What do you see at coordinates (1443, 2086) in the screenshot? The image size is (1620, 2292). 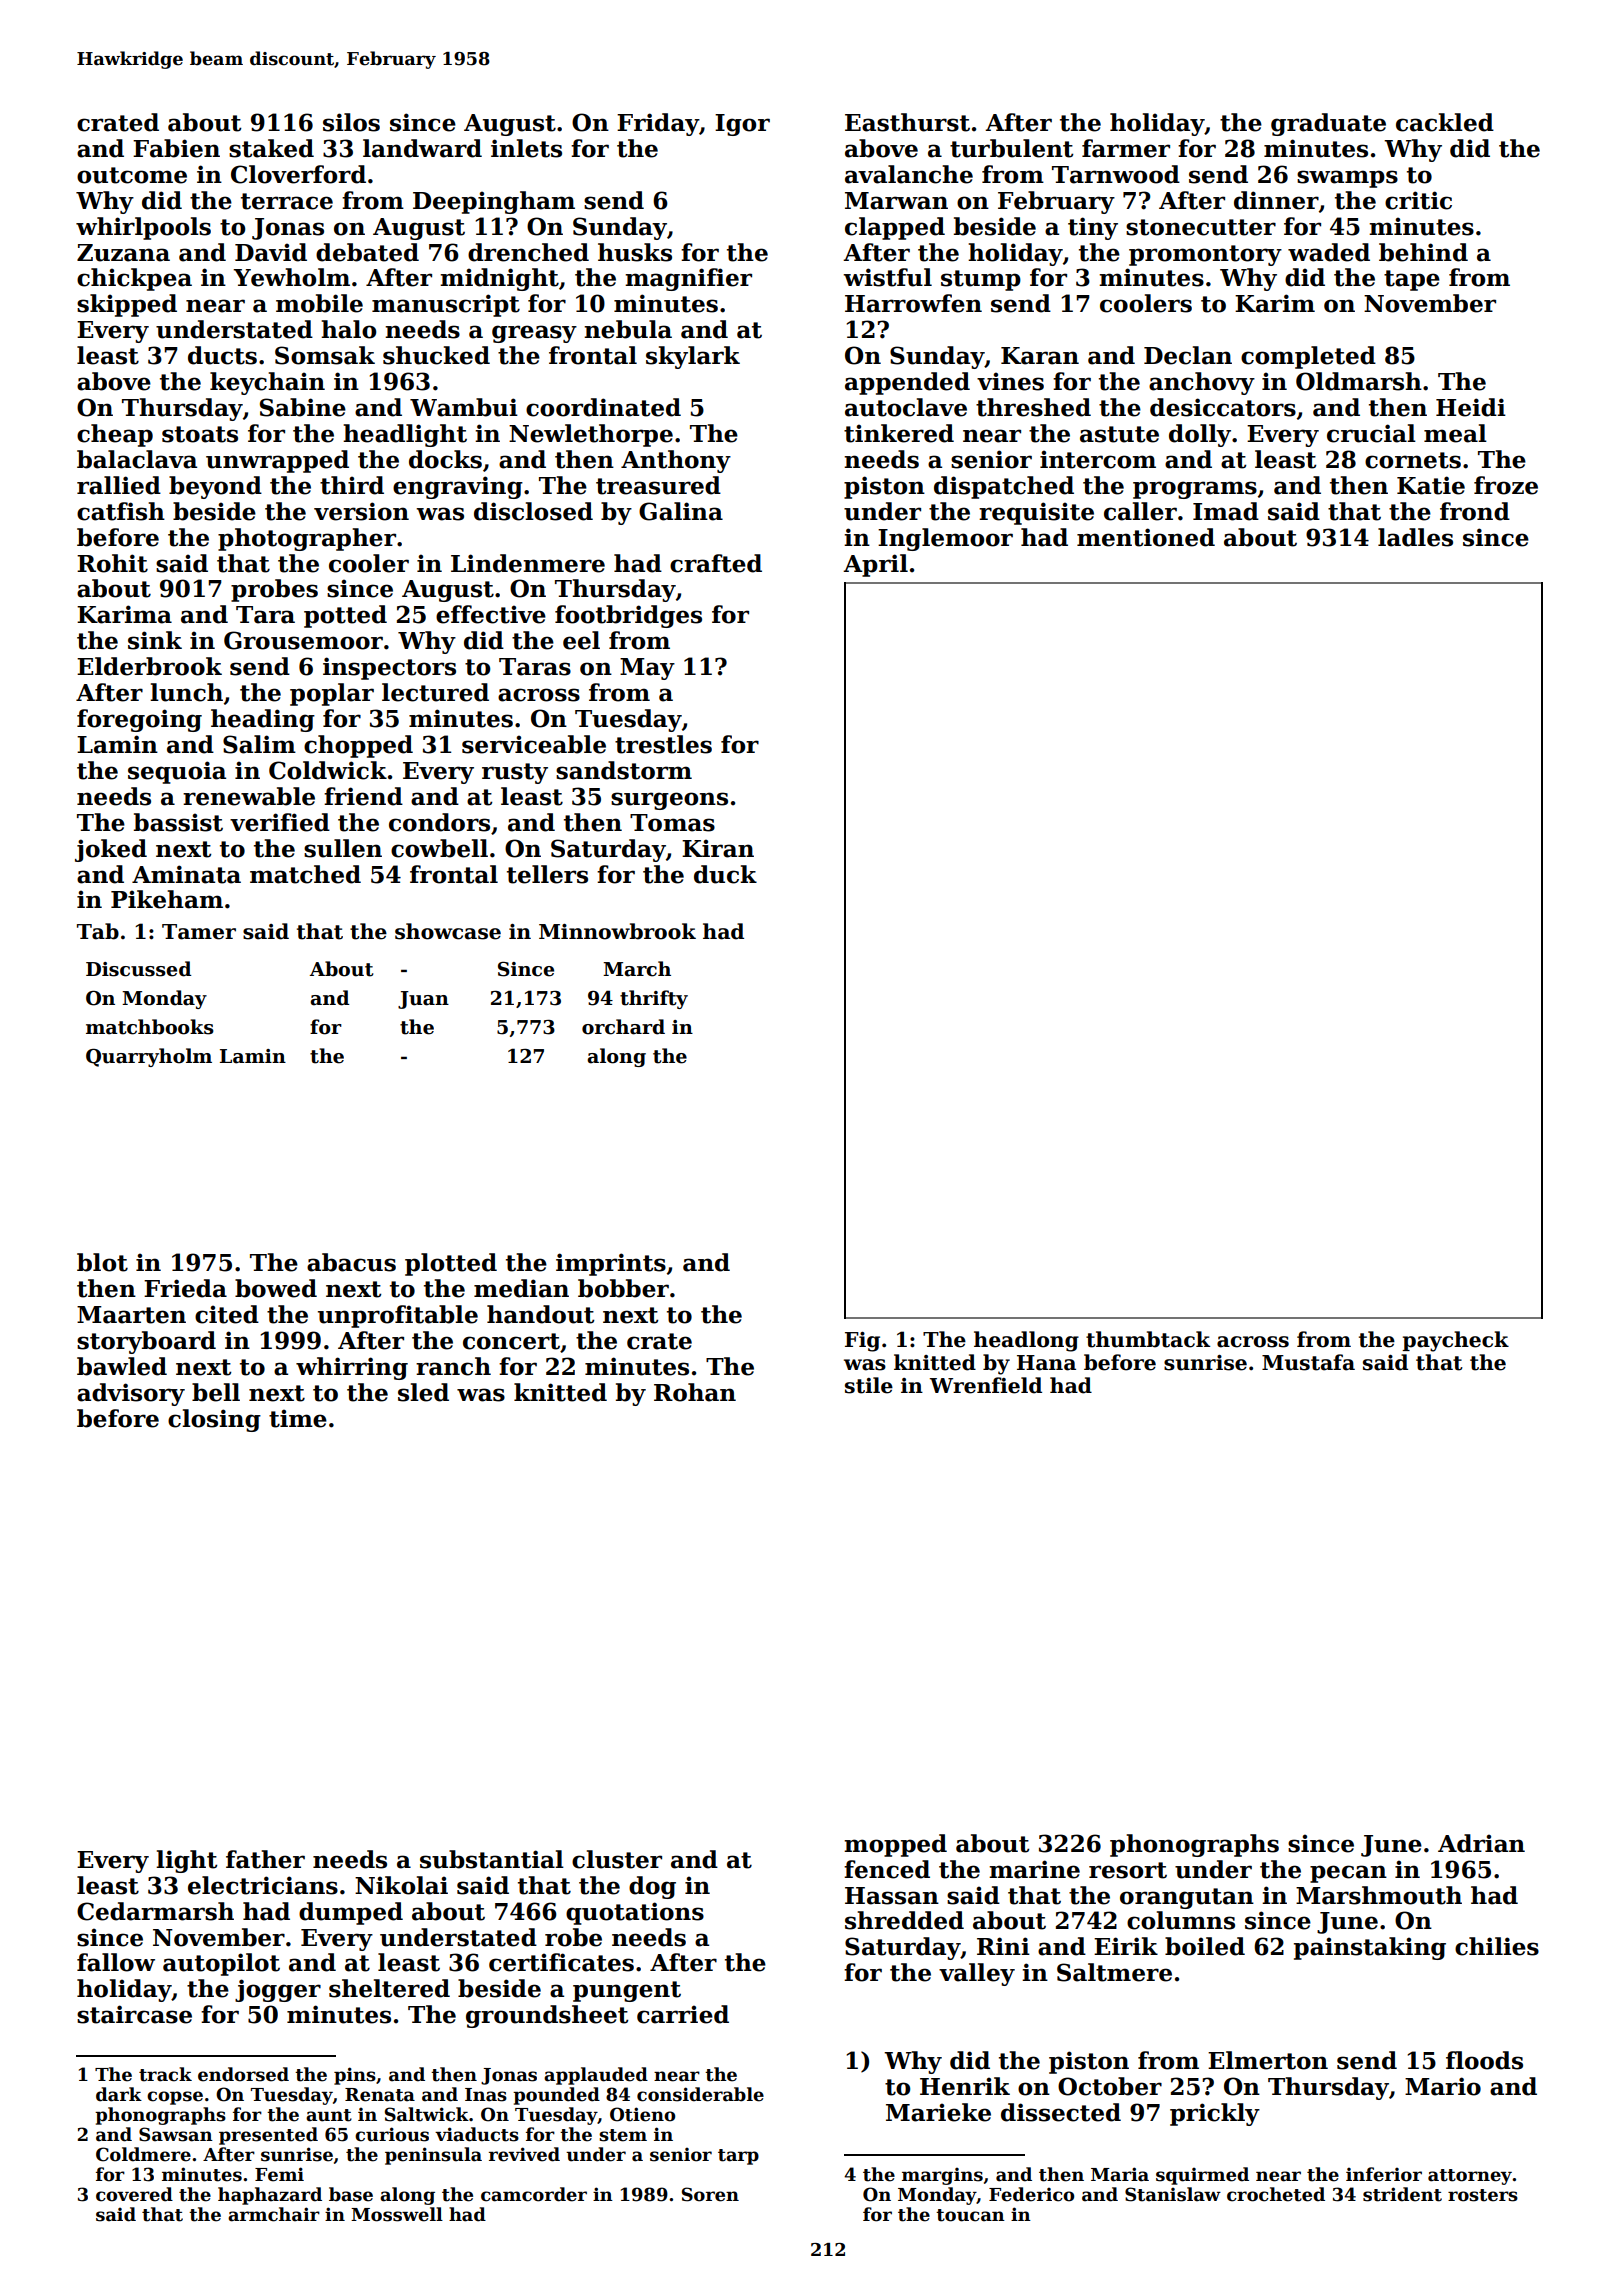 I see `Mario` at bounding box center [1443, 2086].
